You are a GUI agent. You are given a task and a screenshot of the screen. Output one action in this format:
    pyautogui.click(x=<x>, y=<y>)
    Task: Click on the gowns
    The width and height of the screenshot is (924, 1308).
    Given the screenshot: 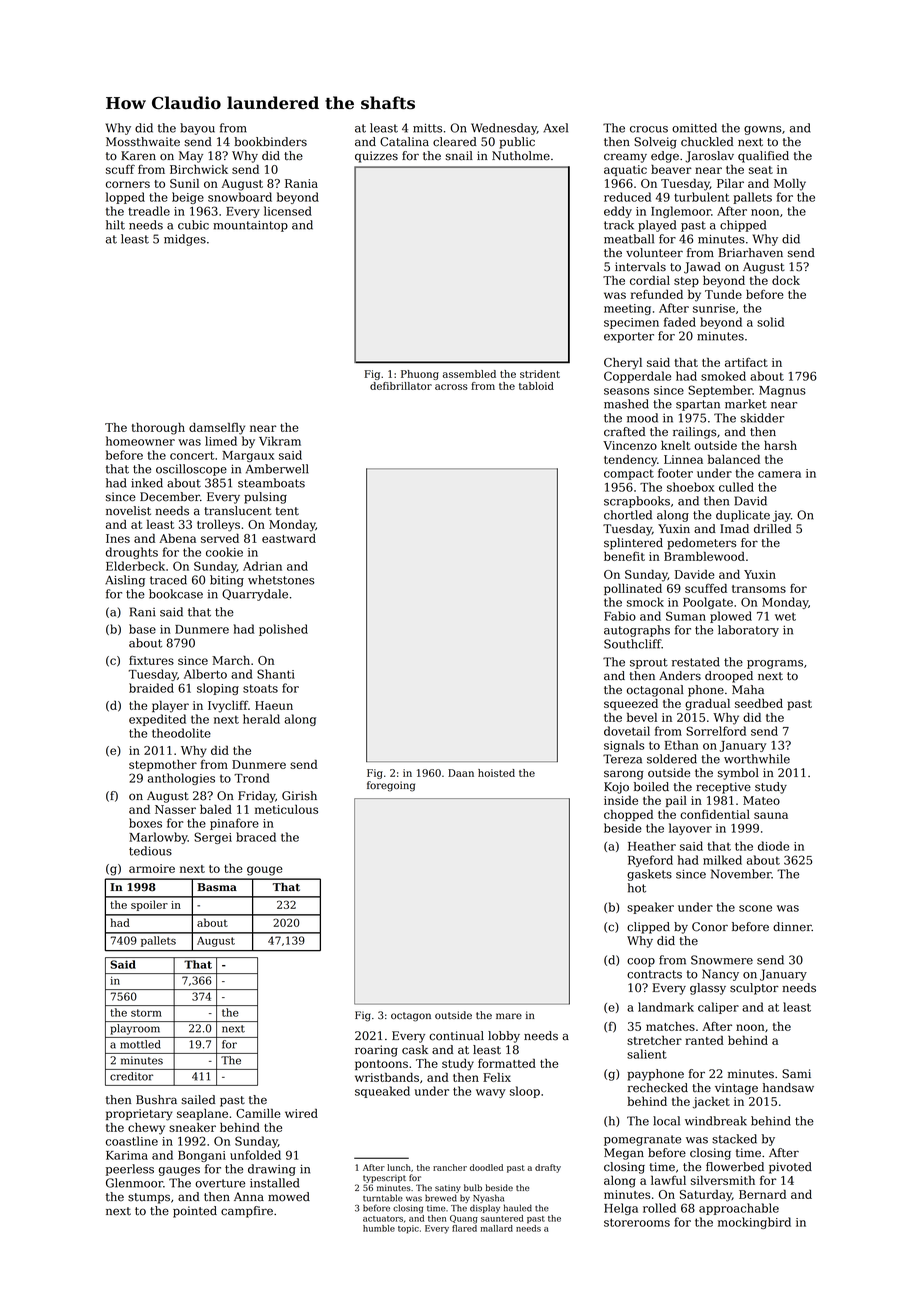 What is the action you would take?
    pyautogui.click(x=763, y=130)
